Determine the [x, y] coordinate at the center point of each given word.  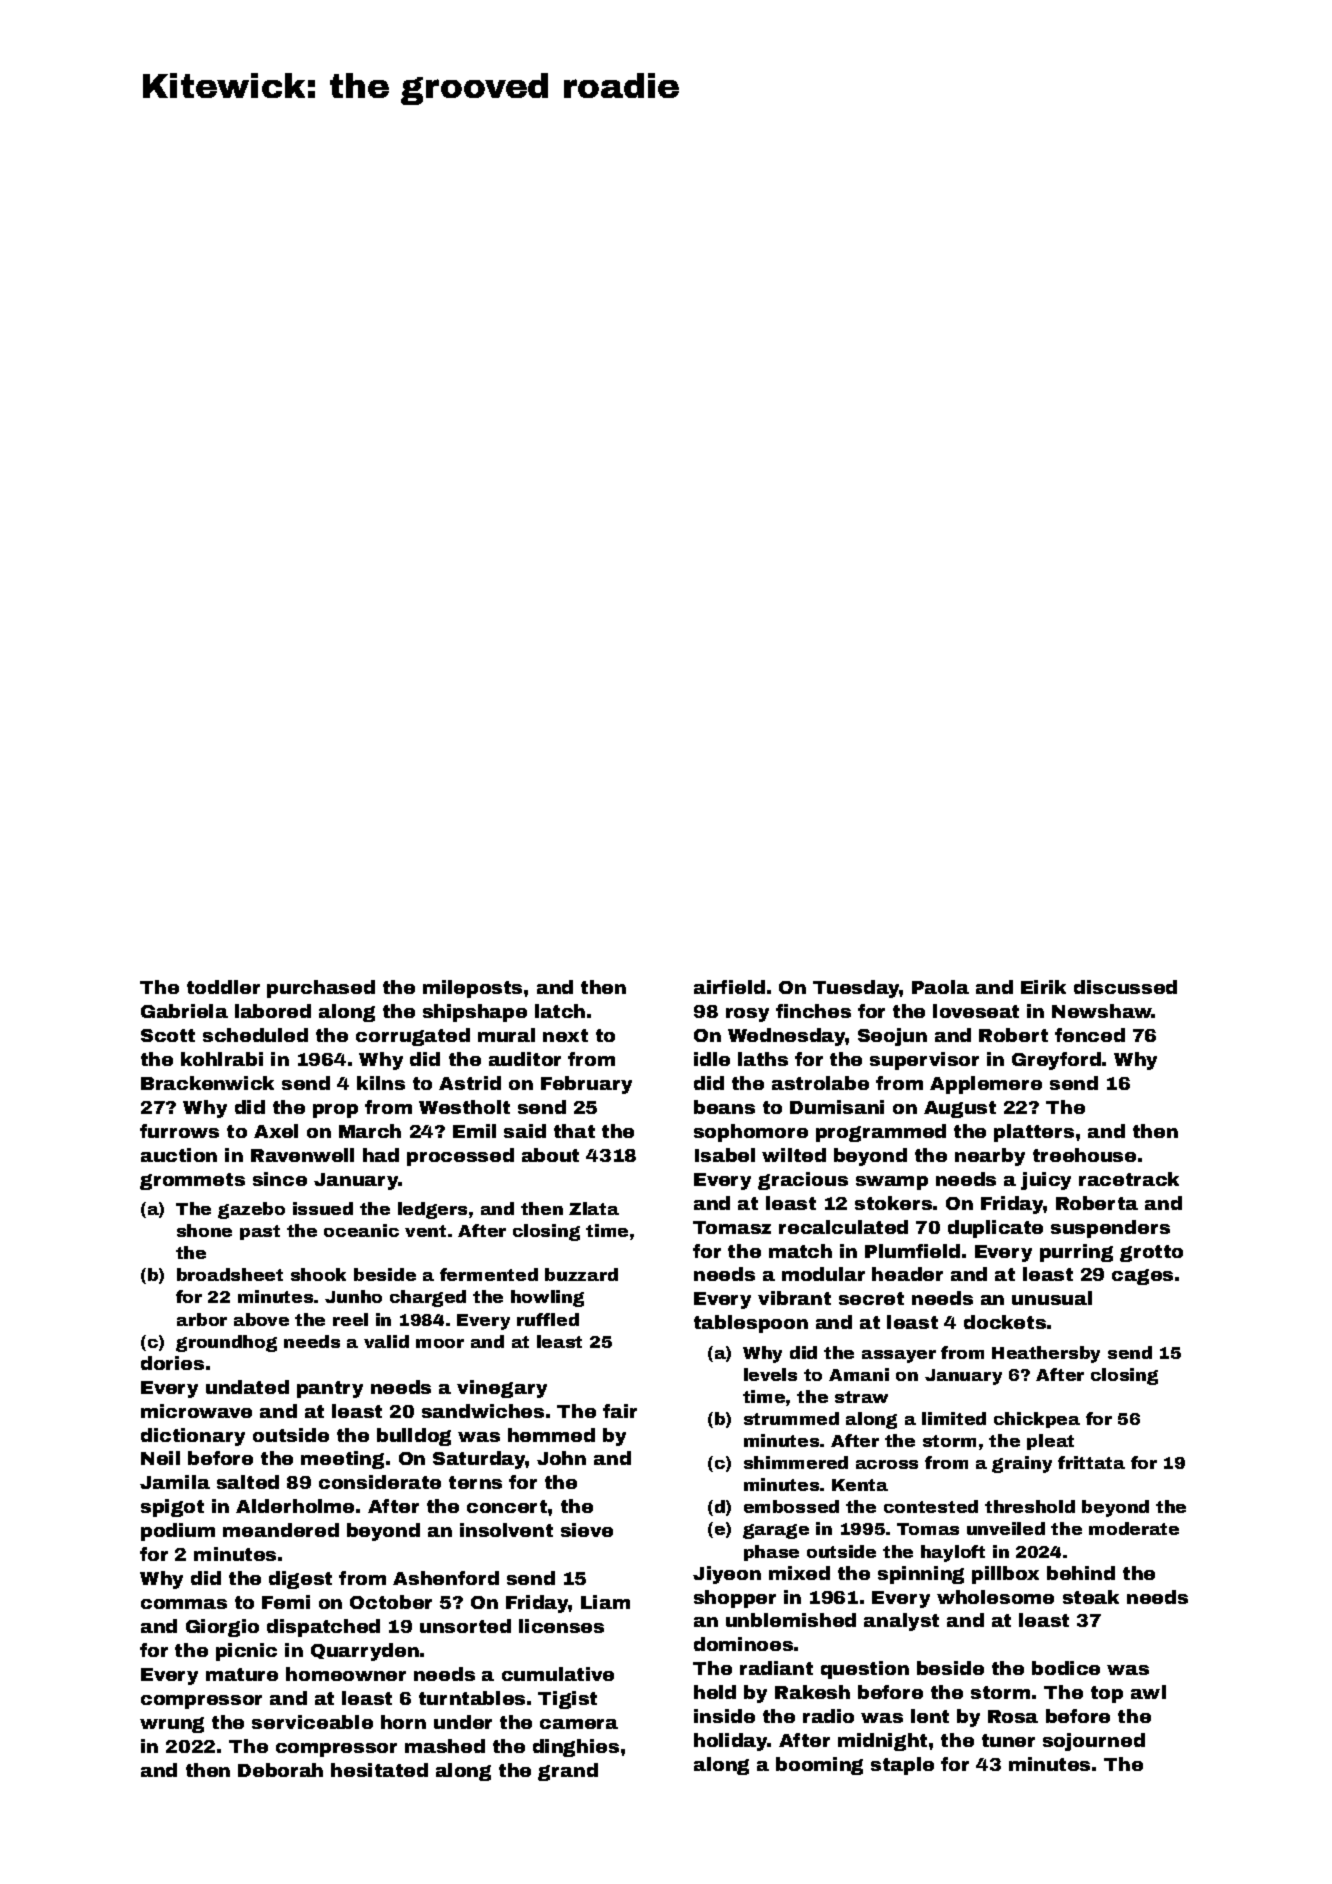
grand [568, 1772]
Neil [160, 1458]
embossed [791, 1506]
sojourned [1094, 1742]
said [525, 1131]
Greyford [1056, 1061]
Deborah [280, 1770]
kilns [381, 1083]
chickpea [1037, 1420]
